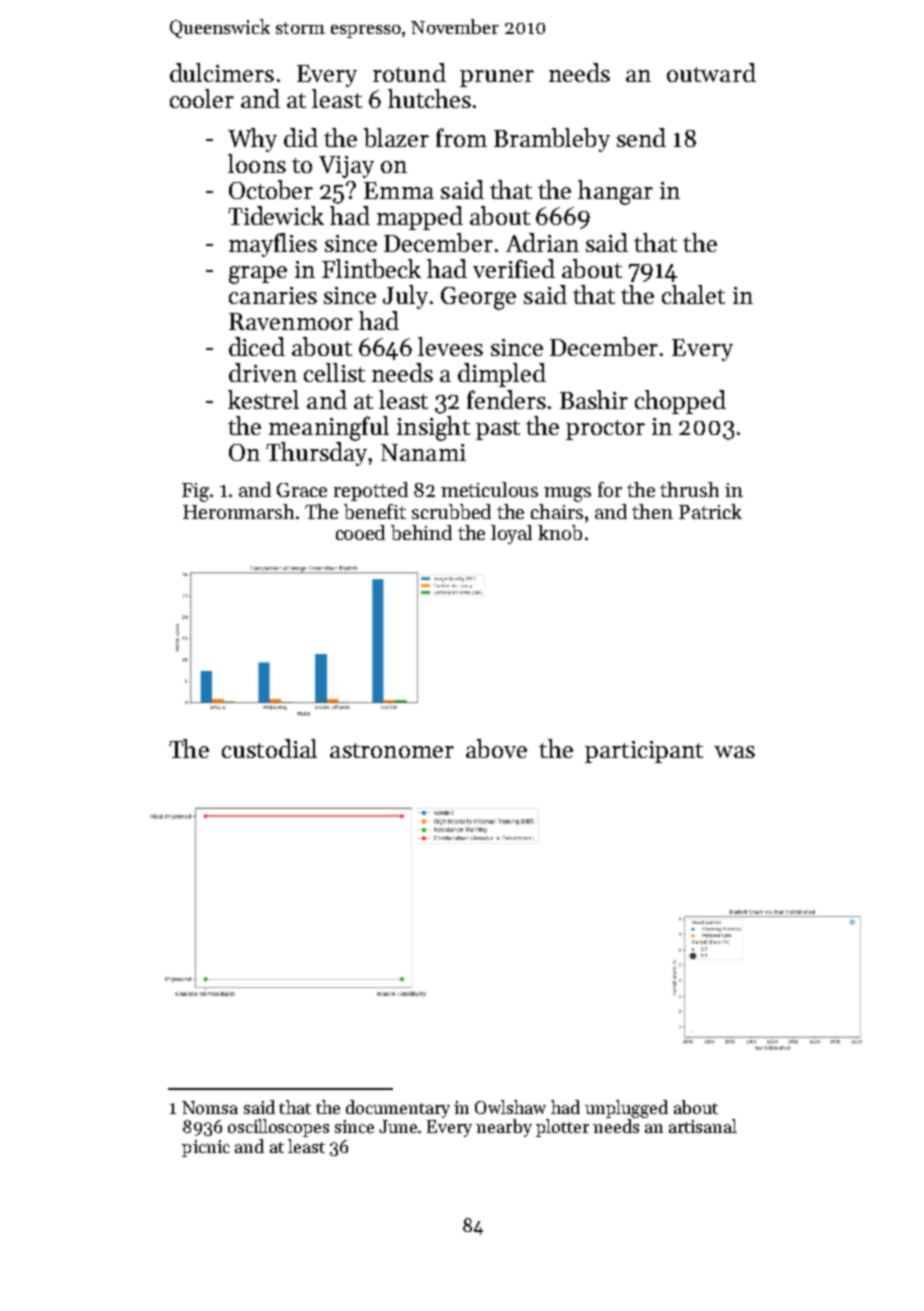 The image size is (924, 1311). I want to click on oscilloscopes, so click(278, 1128).
